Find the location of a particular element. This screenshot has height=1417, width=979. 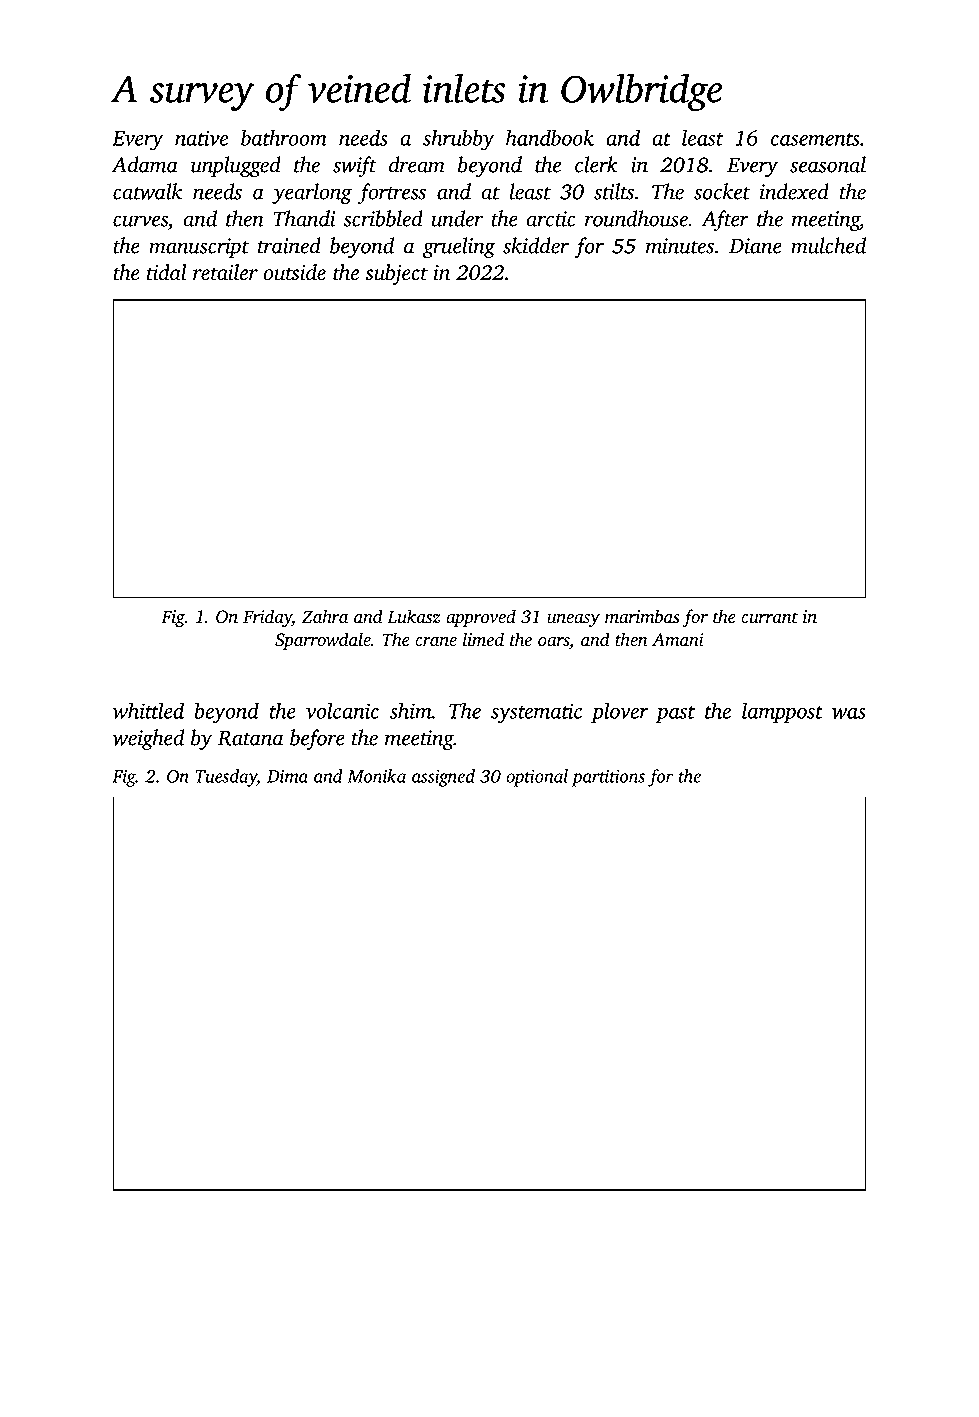

Friday is located at coordinates (267, 618).
